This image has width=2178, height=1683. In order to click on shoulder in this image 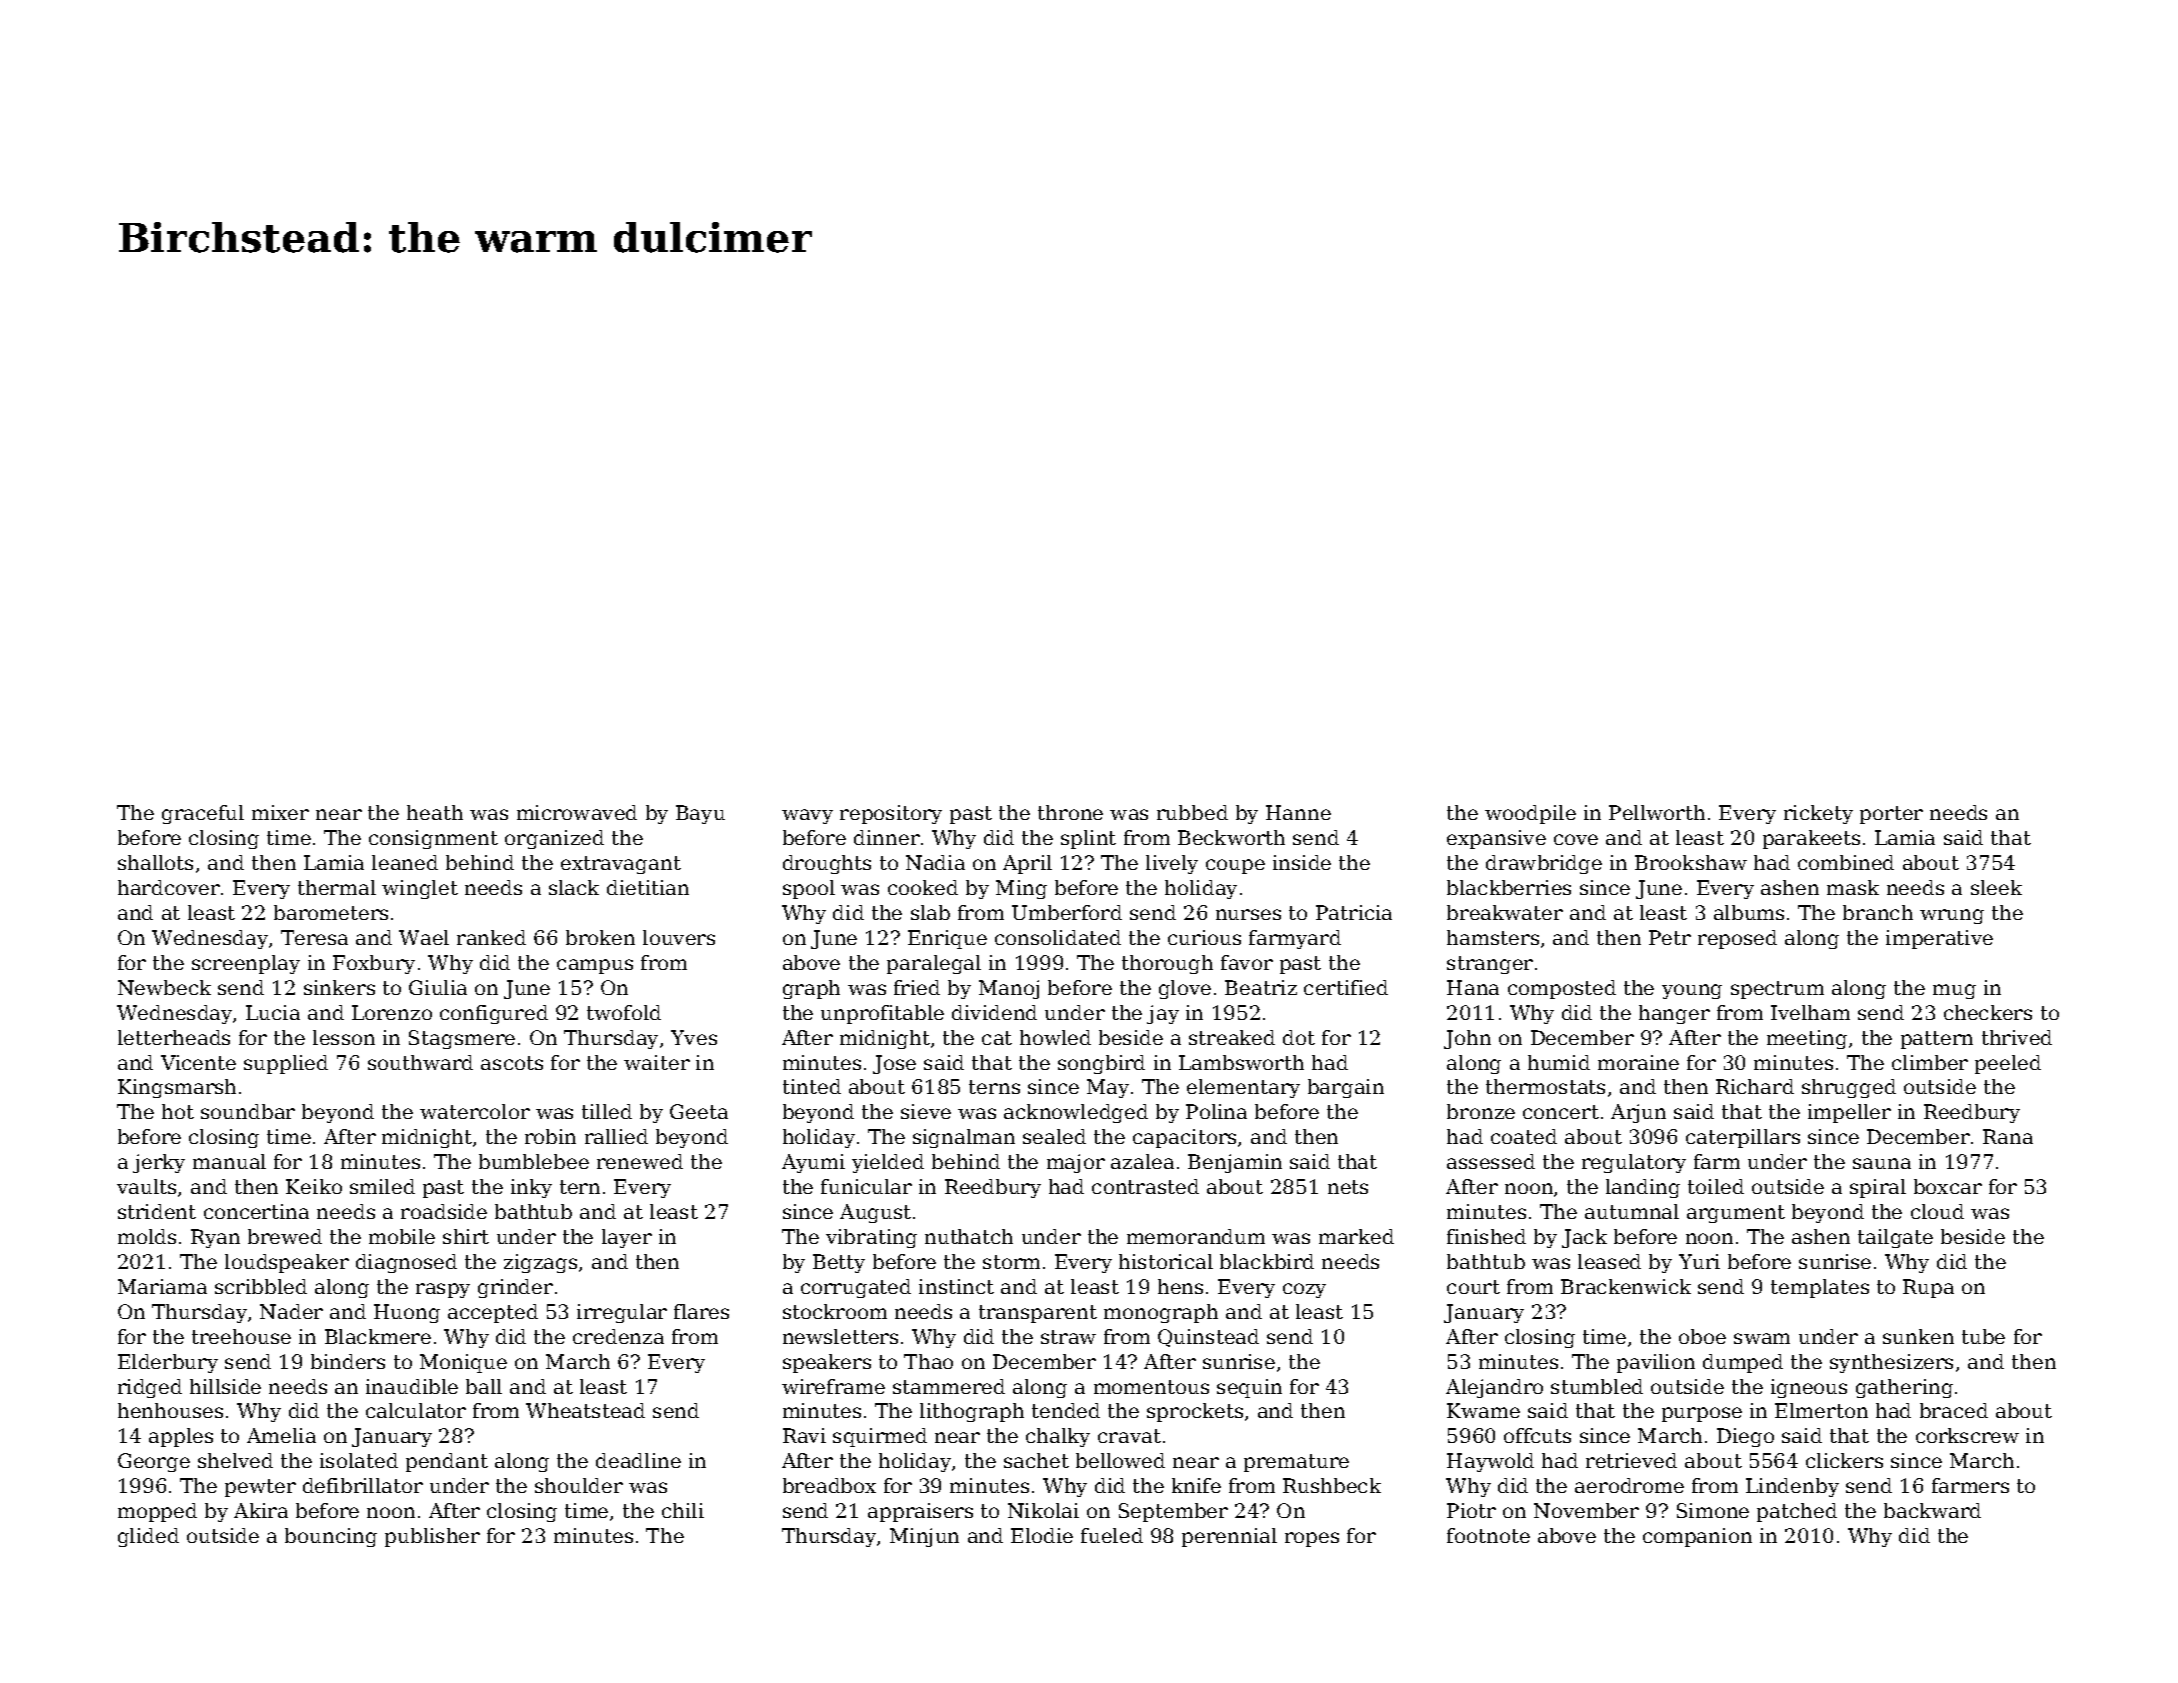, I will do `click(579, 1485)`.
